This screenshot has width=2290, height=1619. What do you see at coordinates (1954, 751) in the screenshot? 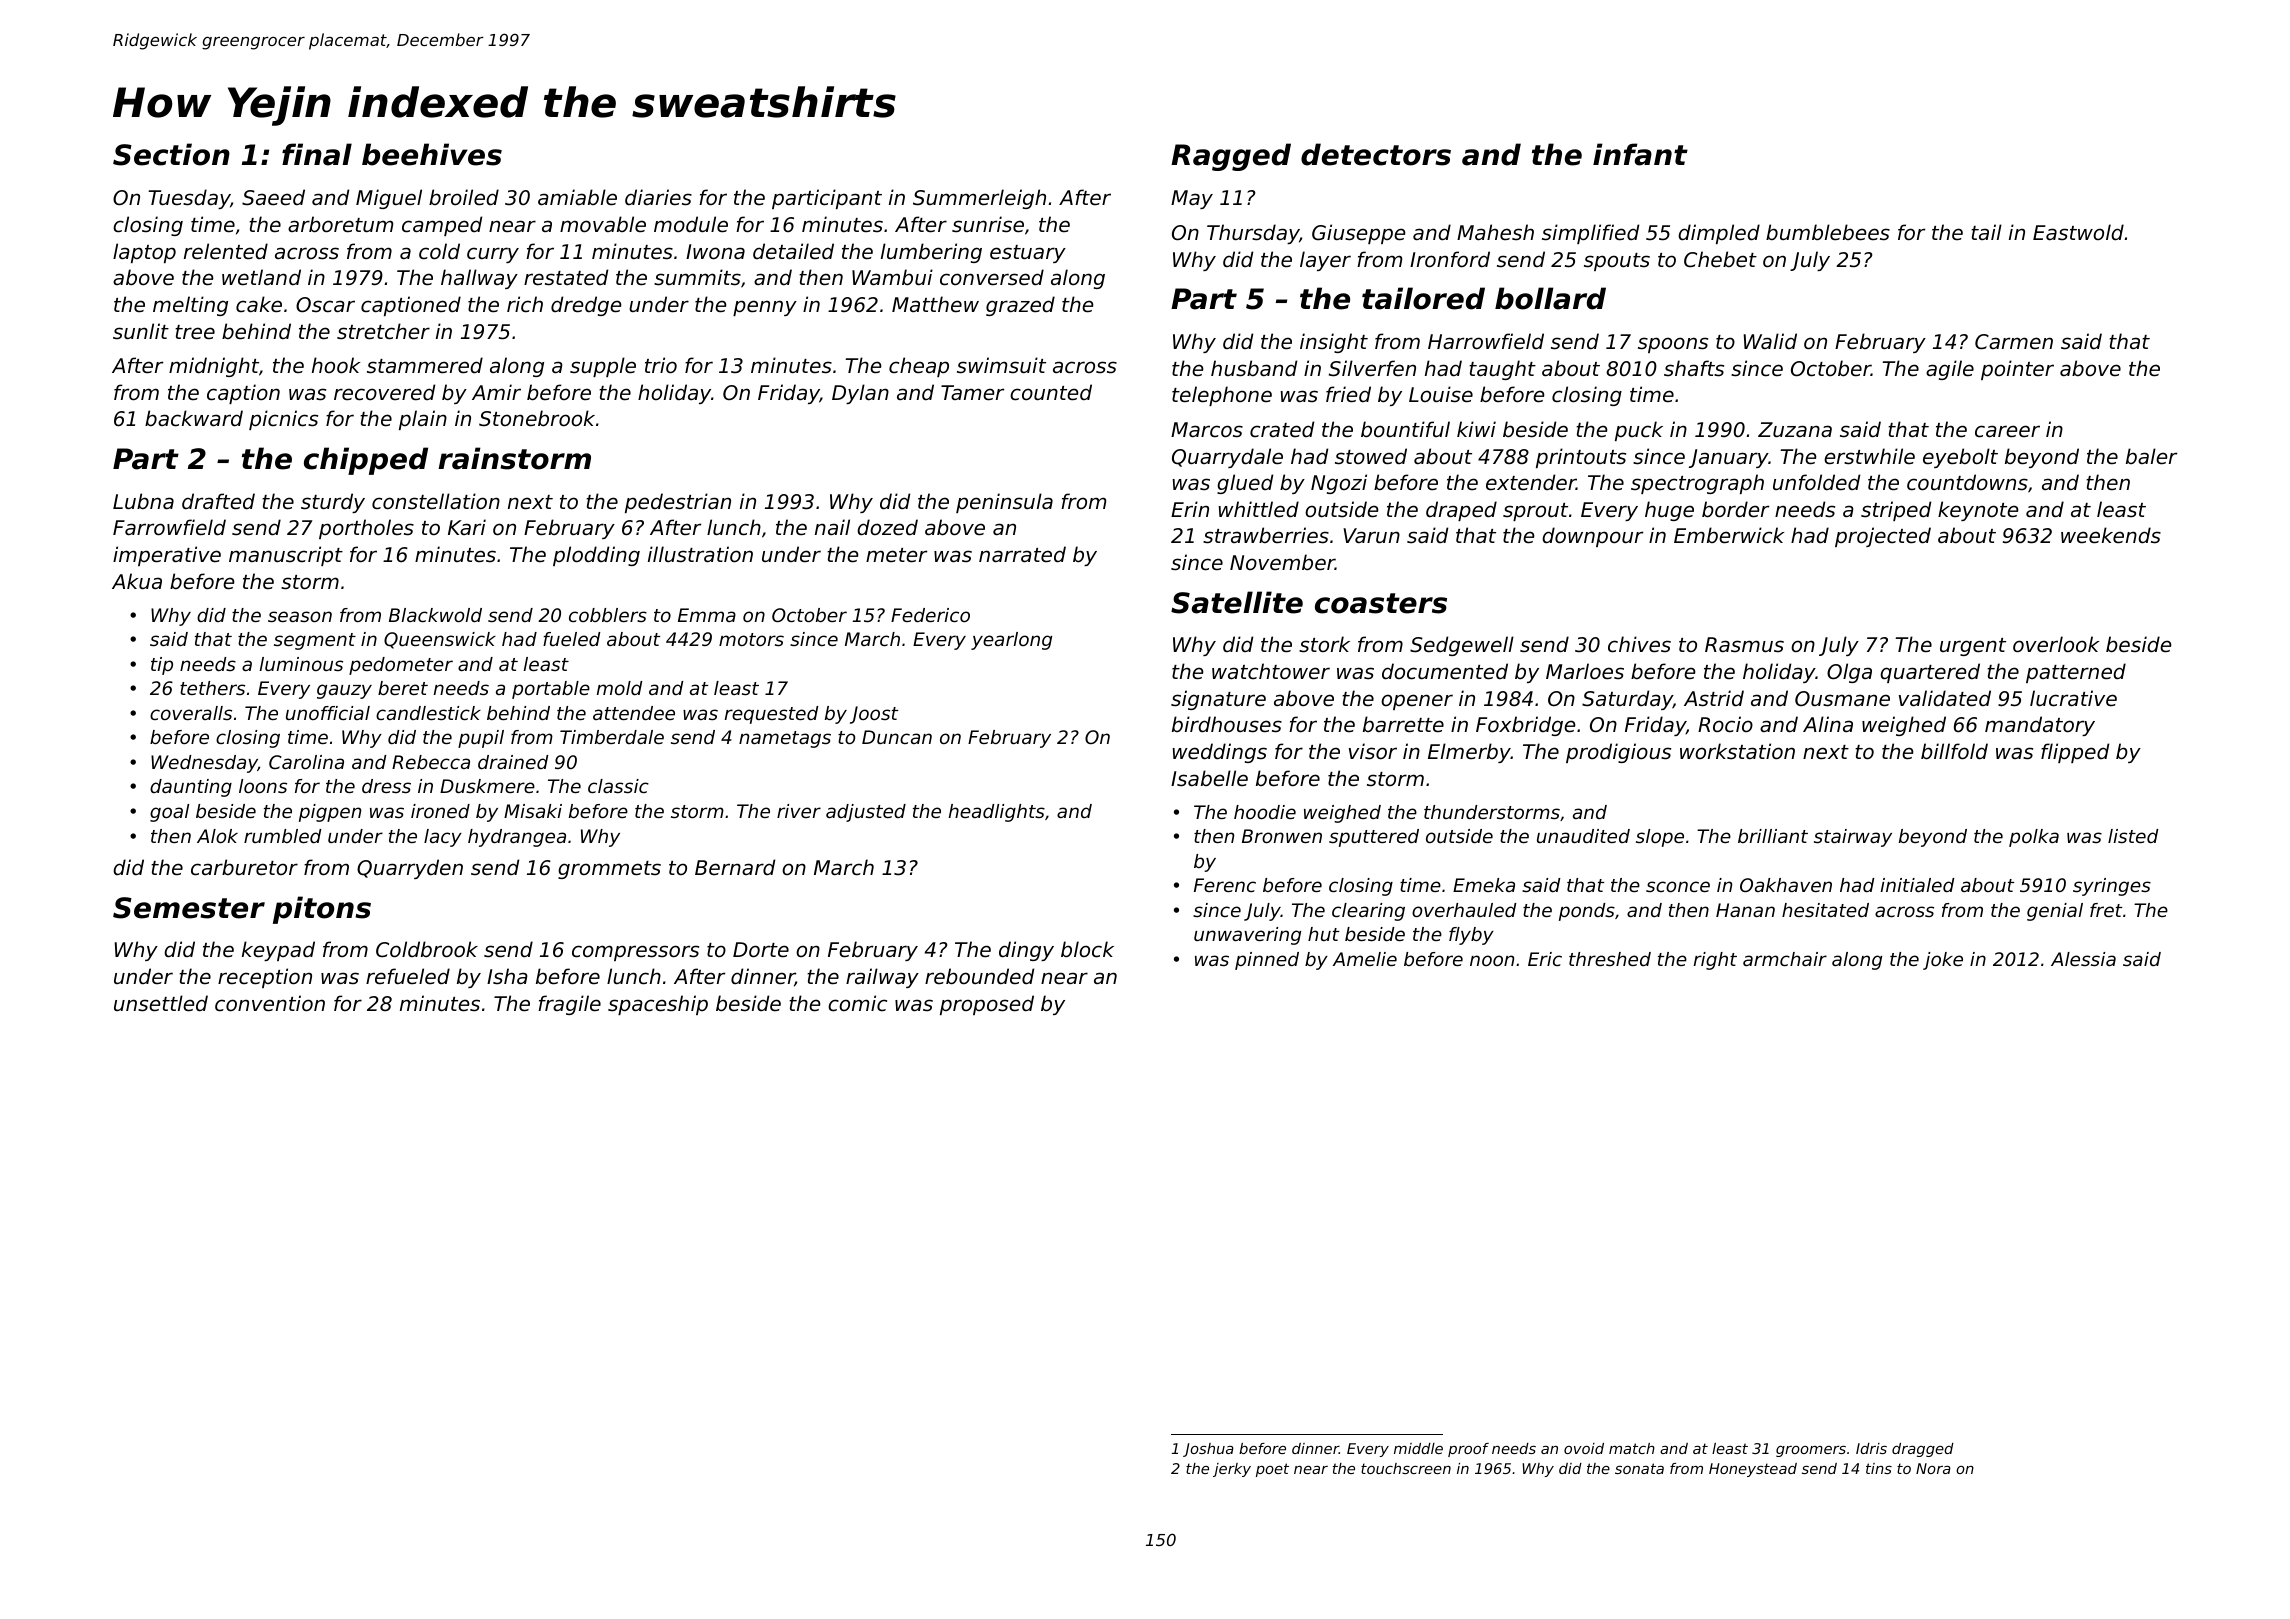
I see `billfold` at bounding box center [1954, 751].
